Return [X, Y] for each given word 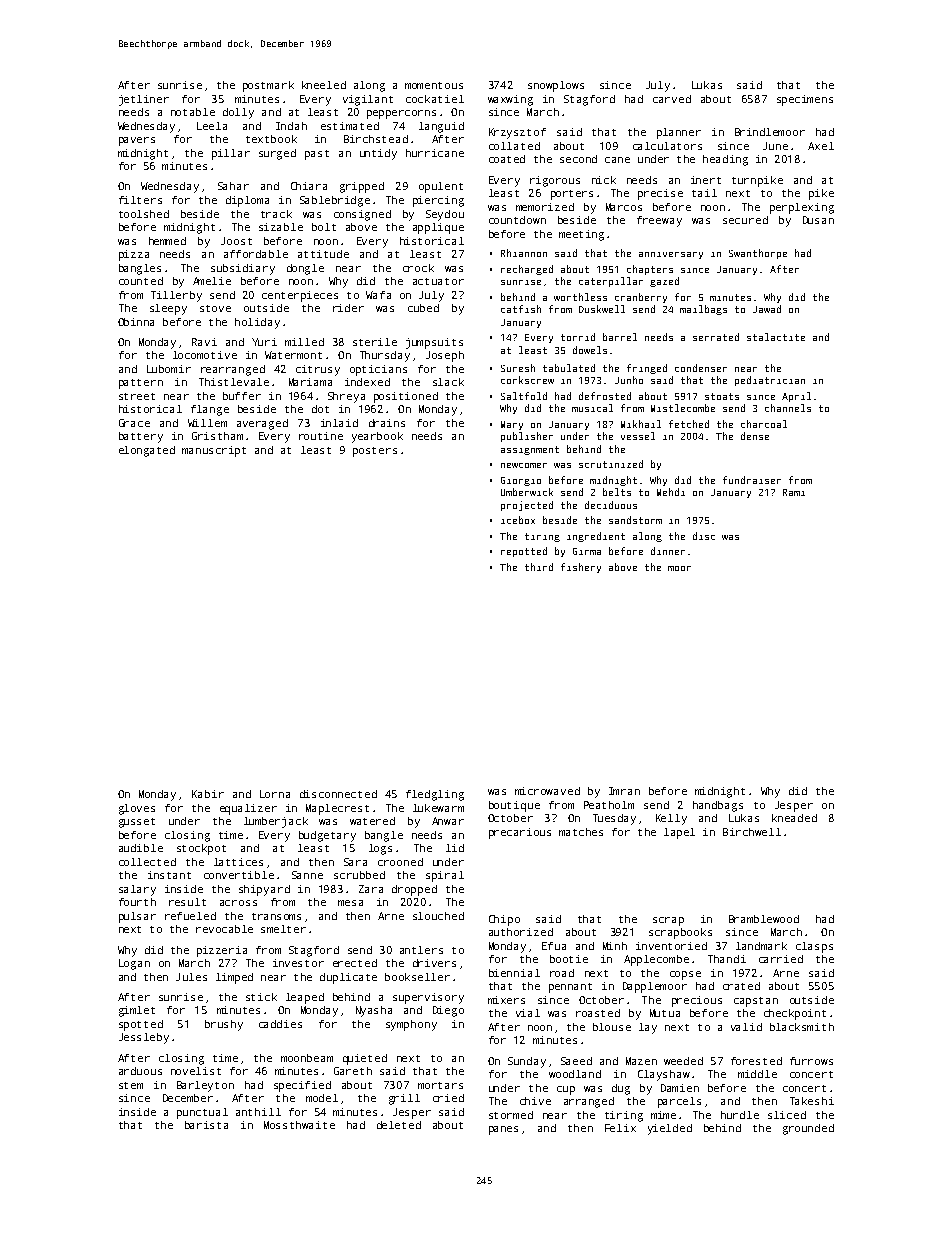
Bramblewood [764, 919]
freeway [659, 221]
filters [140, 200]
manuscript [214, 451]
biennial [514, 973]
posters [375, 452]
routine [321, 436]
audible [141, 848]
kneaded [794, 818]
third [539, 567]
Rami [794, 492]
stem [131, 1085]
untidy [378, 154]
